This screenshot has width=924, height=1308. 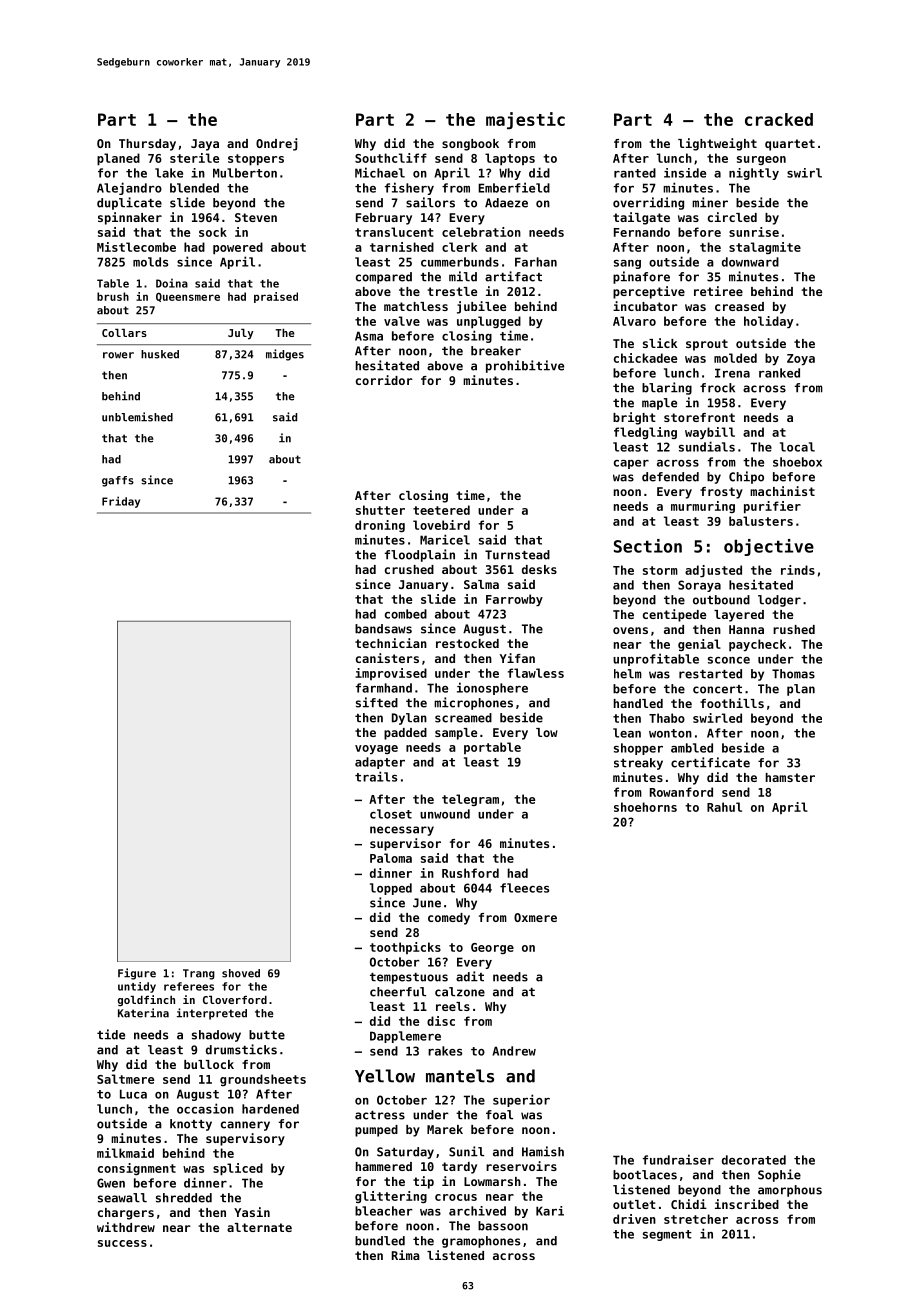 I want to click on alternate, so click(x=259, y=1227).
